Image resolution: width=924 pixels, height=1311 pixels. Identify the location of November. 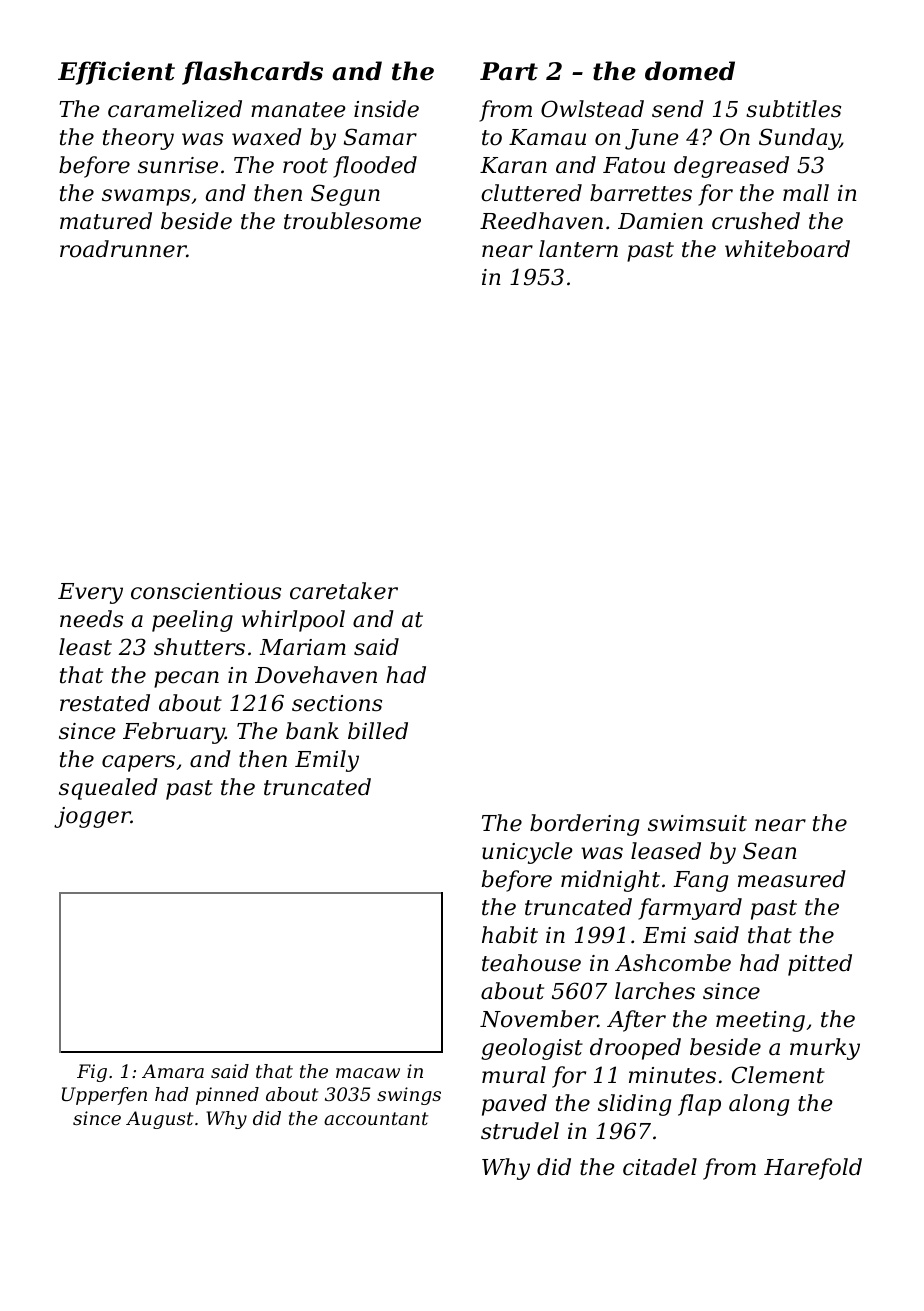
(539, 1019).
